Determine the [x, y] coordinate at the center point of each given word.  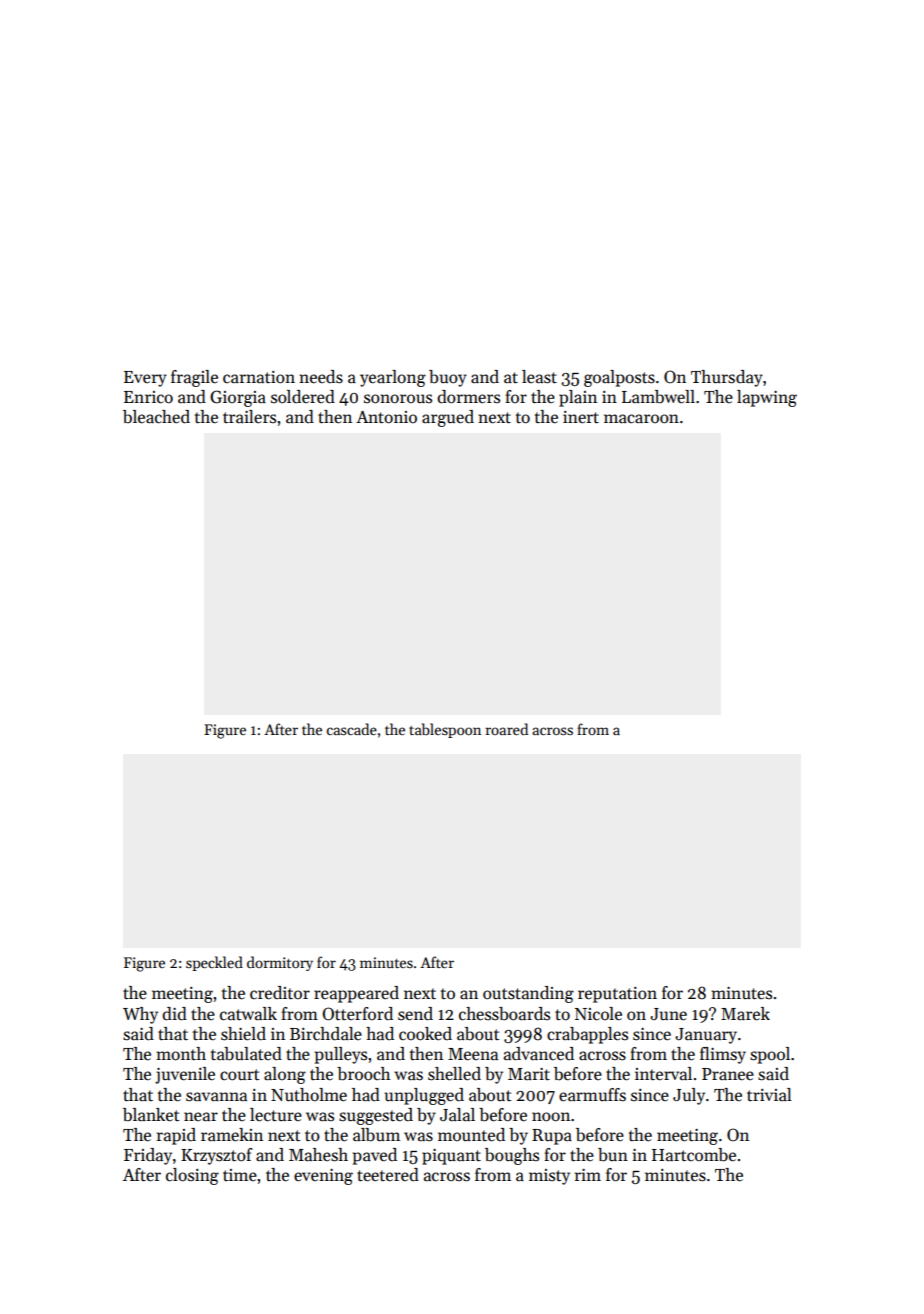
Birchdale [326, 1034]
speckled [214, 963]
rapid [176, 1136]
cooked [425, 1034]
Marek [745, 1014]
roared [507, 729]
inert [581, 417]
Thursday [727, 378]
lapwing [767, 398]
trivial [769, 1095]
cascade [352, 729]
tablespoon [445, 730]
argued [448, 418]
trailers [249, 417]
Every [145, 379]
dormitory [280, 963]
